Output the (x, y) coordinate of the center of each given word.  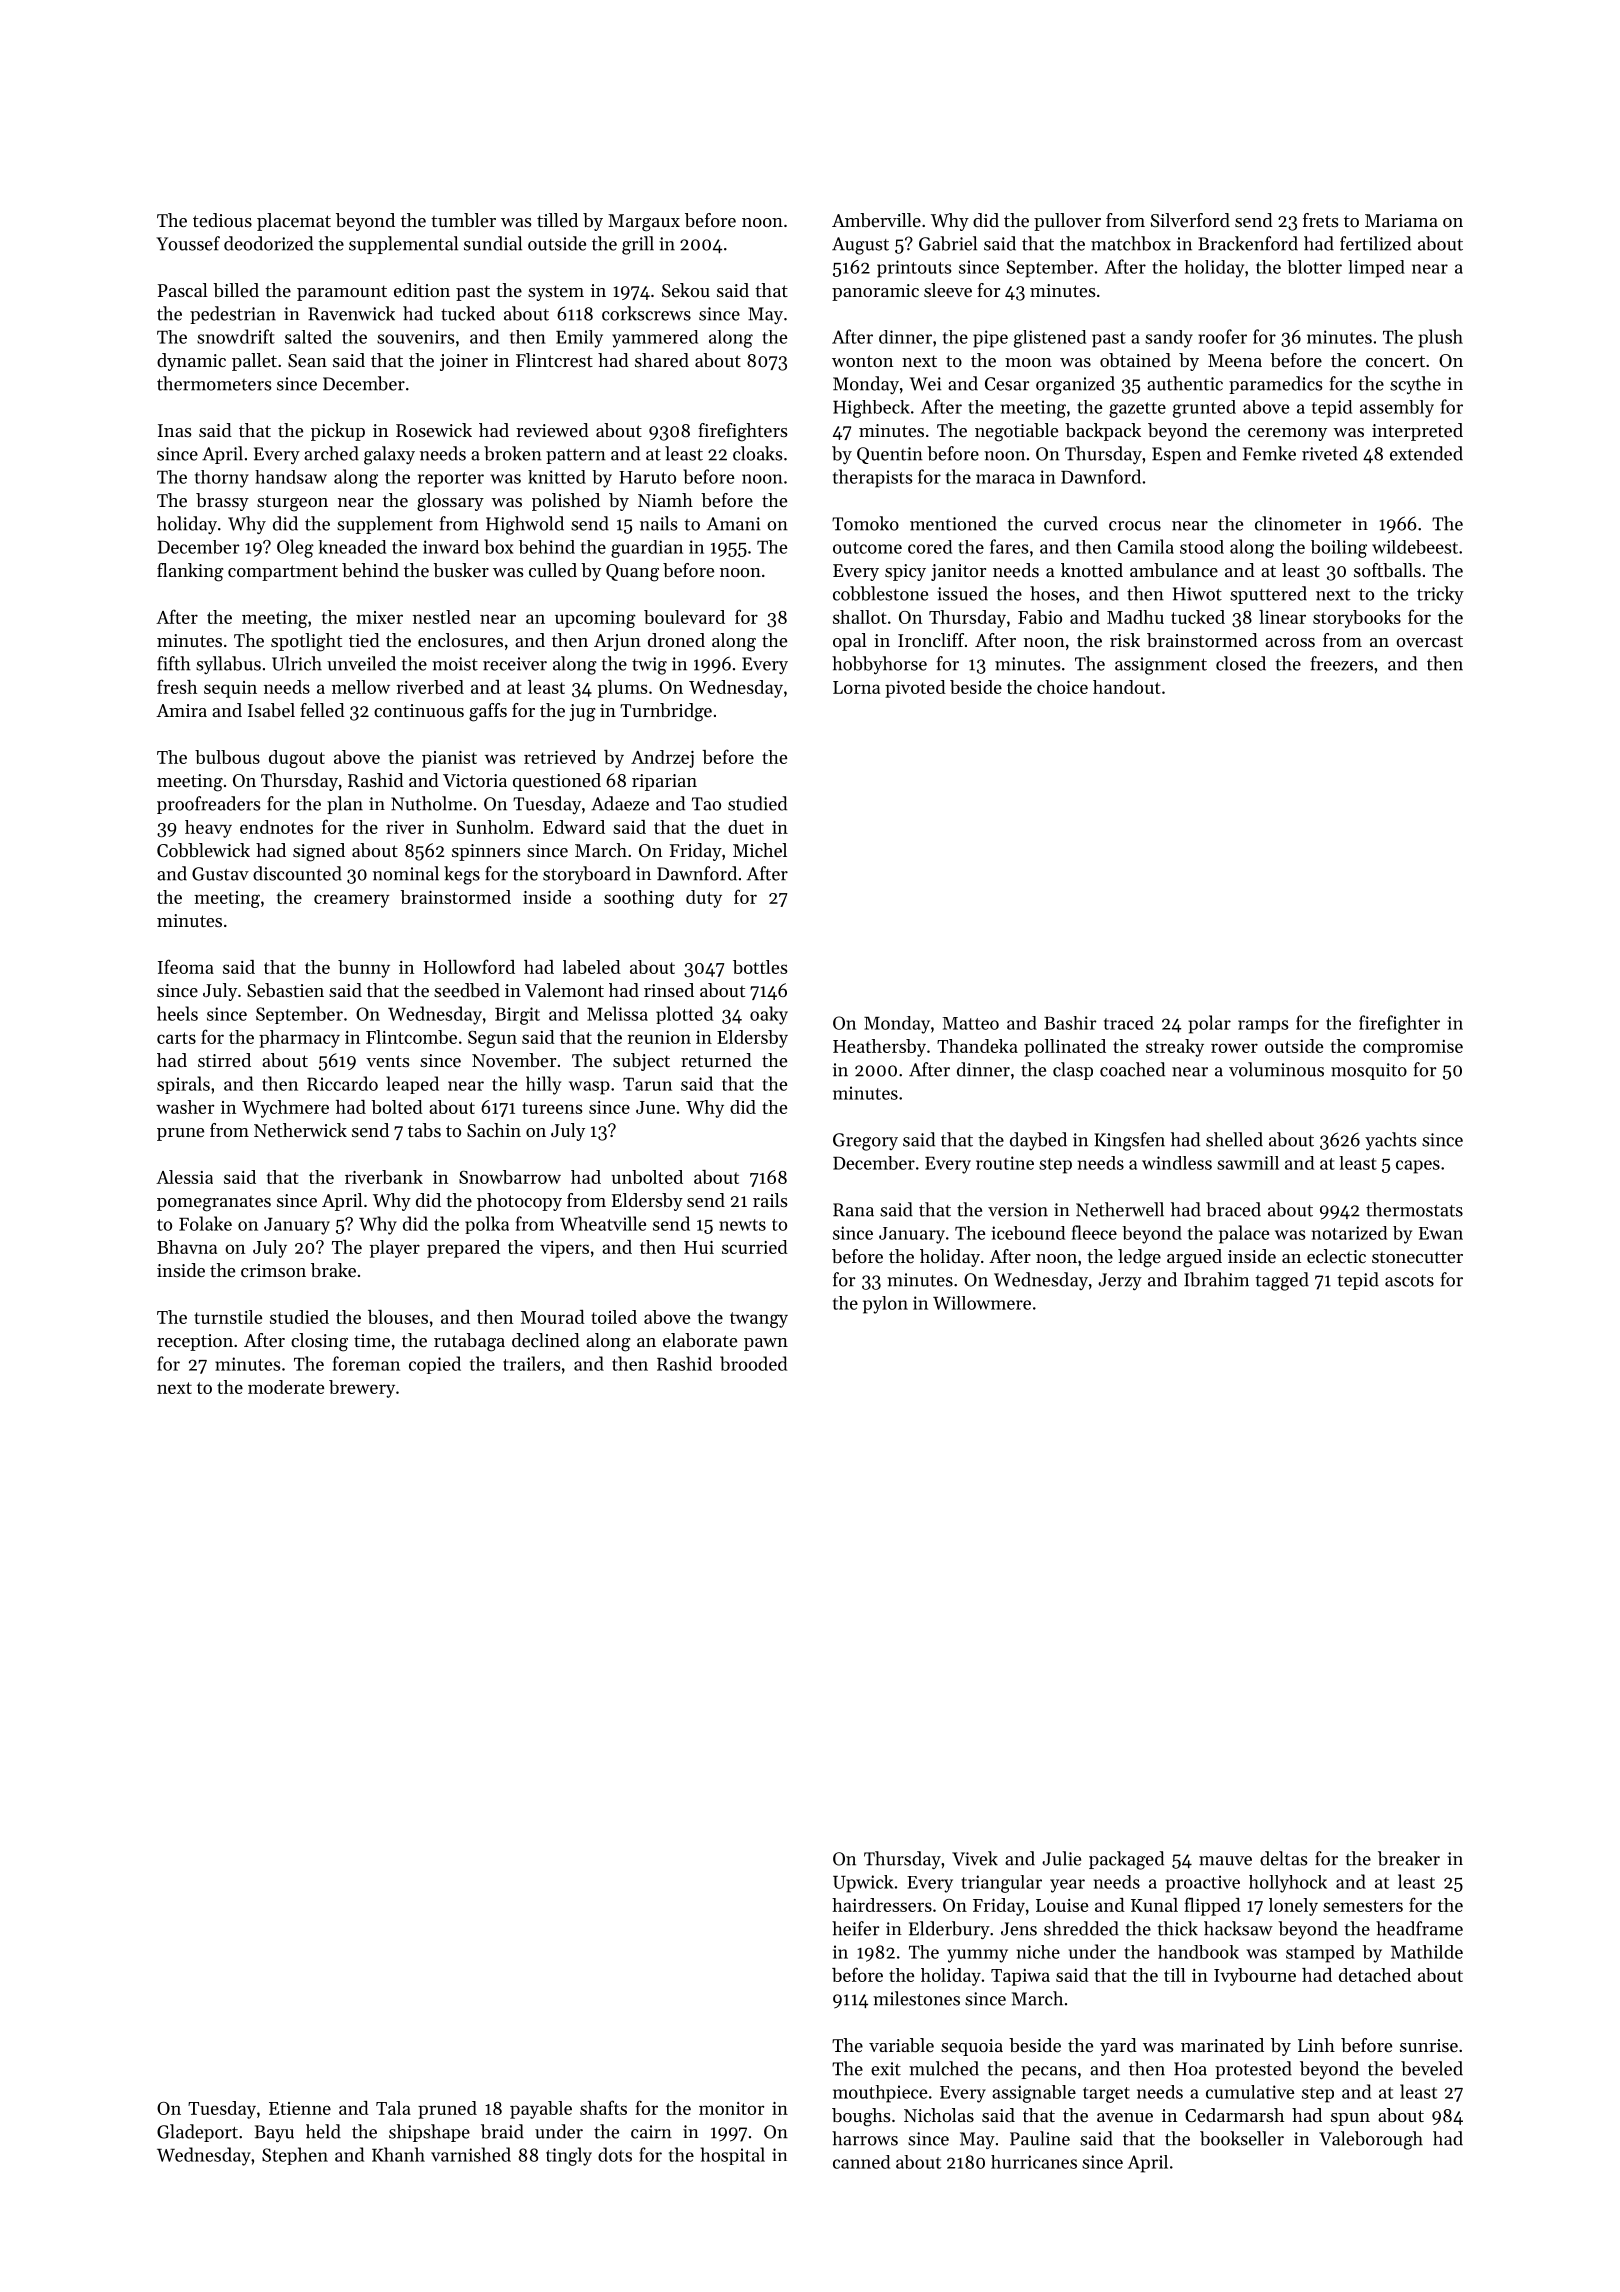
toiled (614, 1317)
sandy (1169, 339)
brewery (362, 1389)
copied (435, 1365)
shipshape (429, 2133)
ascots (1409, 1281)
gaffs (488, 712)
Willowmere (982, 1303)
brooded (753, 1363)
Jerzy (1120, 1281)
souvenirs (415, 337)
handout (1127, 687)
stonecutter (1417, 1257)
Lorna (856, 687)
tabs (424, 1130)
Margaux (644, 223)
